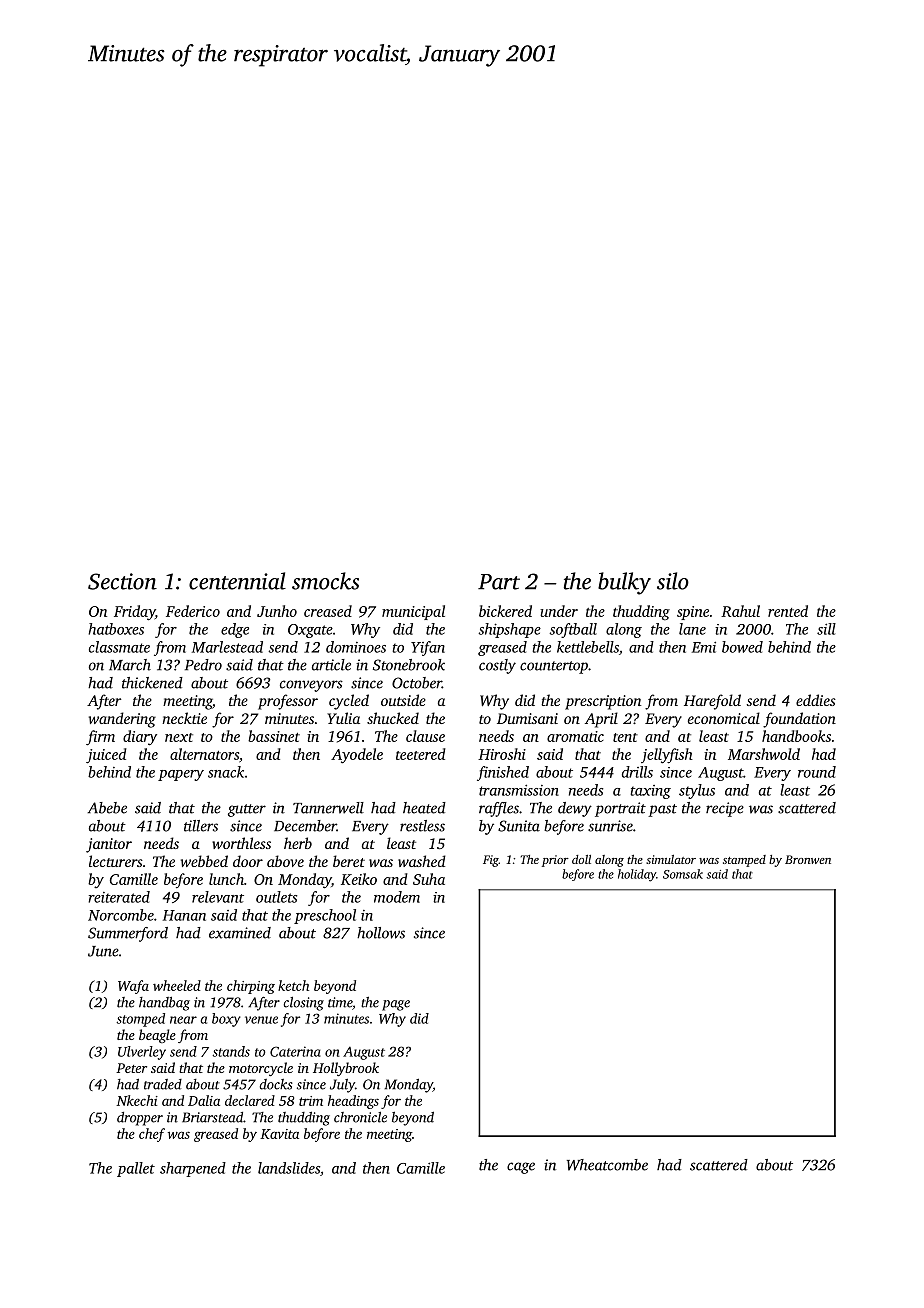  I want to click on municipal, so click(413, 612).
